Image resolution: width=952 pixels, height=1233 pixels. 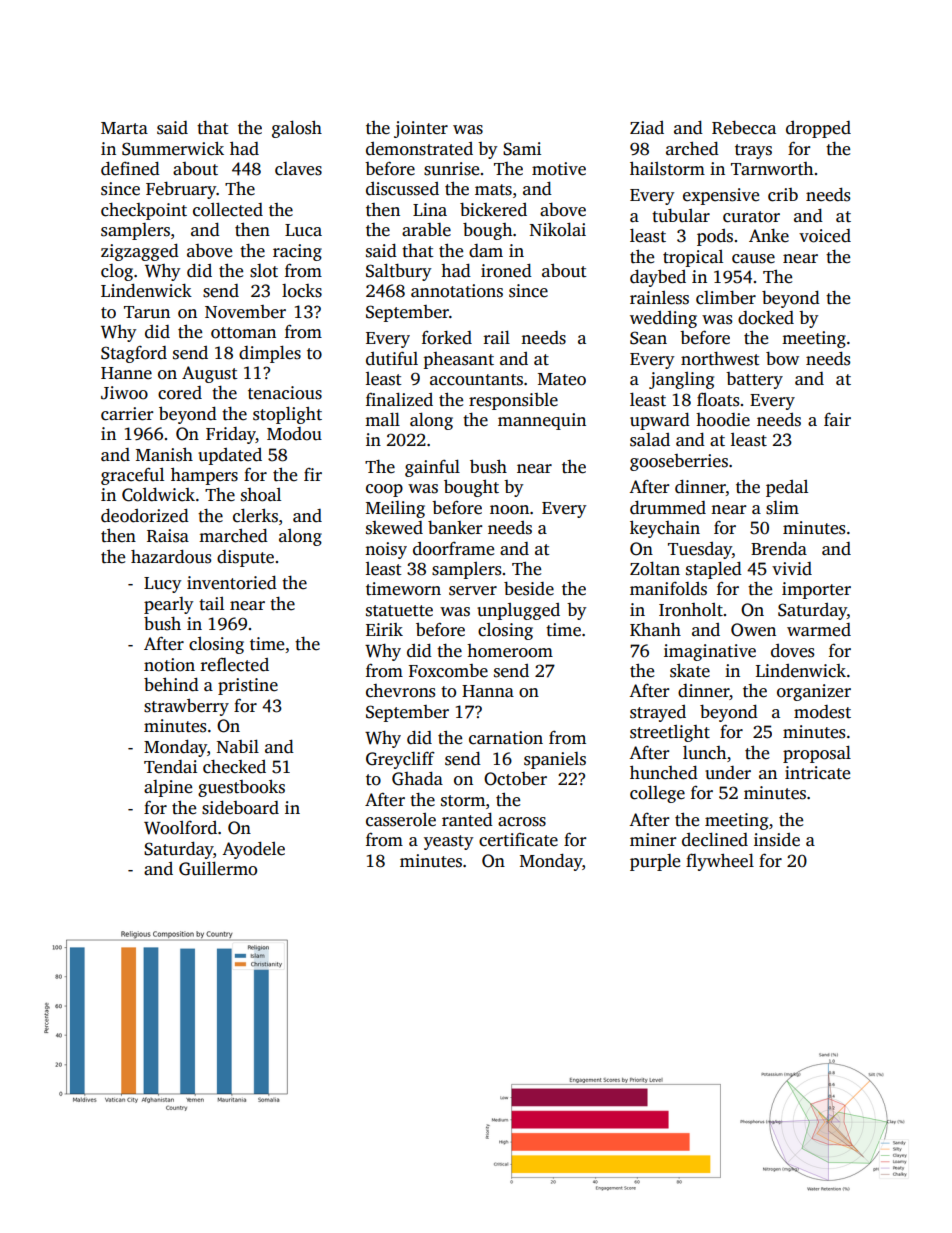 I want to click on Saltbury, so click(x=398, y=272).
